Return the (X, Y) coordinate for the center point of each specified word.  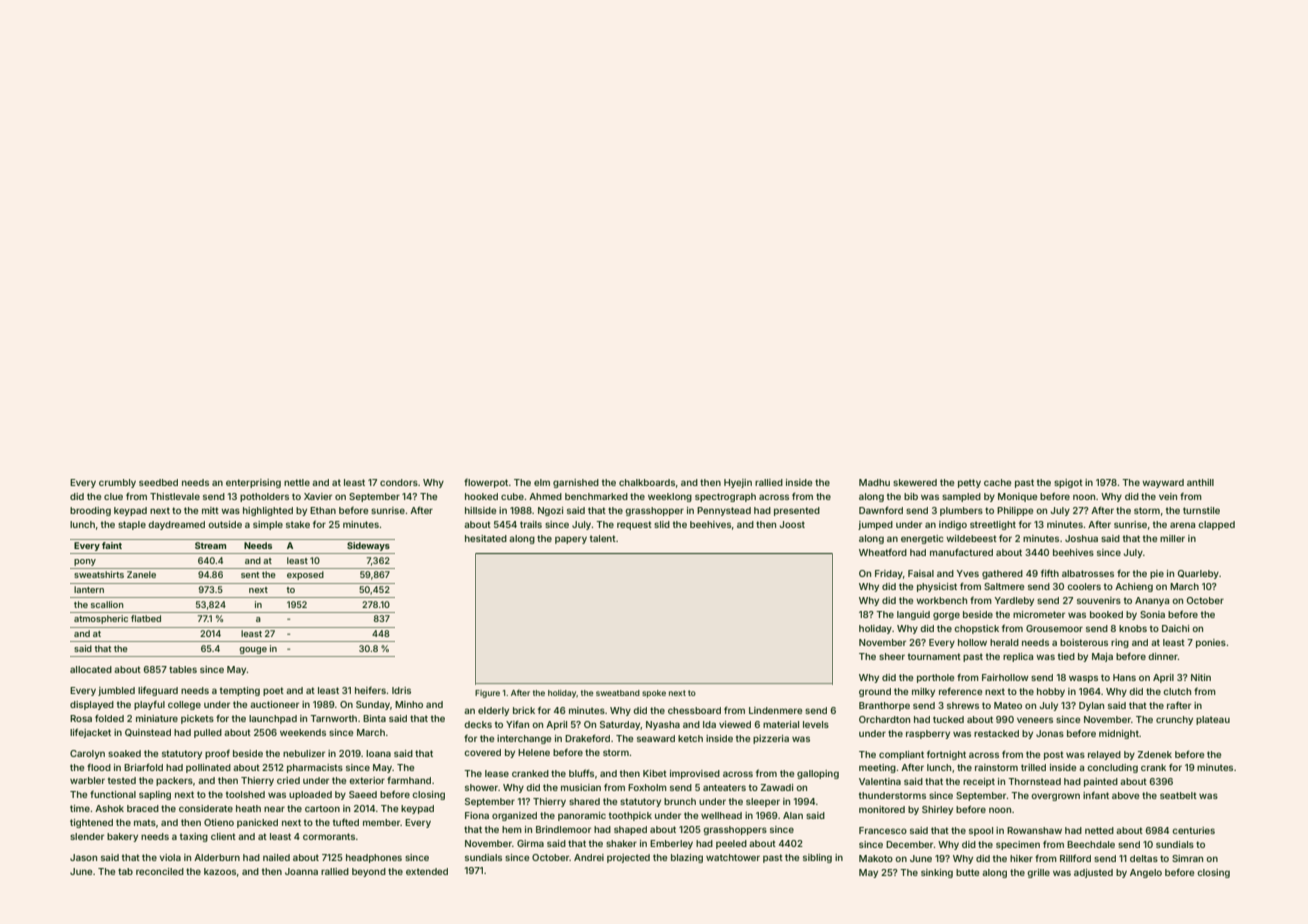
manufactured (961, 552)
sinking (937, 873)
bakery (122, 837)
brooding (90, 511)
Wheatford (883, 552)
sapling (155, 795)
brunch (680, 801)
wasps (1083, 679)
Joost (792, 524)
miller (1172, 538)
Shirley (937, 810)
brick (524, 710)
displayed (92, 705)
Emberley (671, 844)
